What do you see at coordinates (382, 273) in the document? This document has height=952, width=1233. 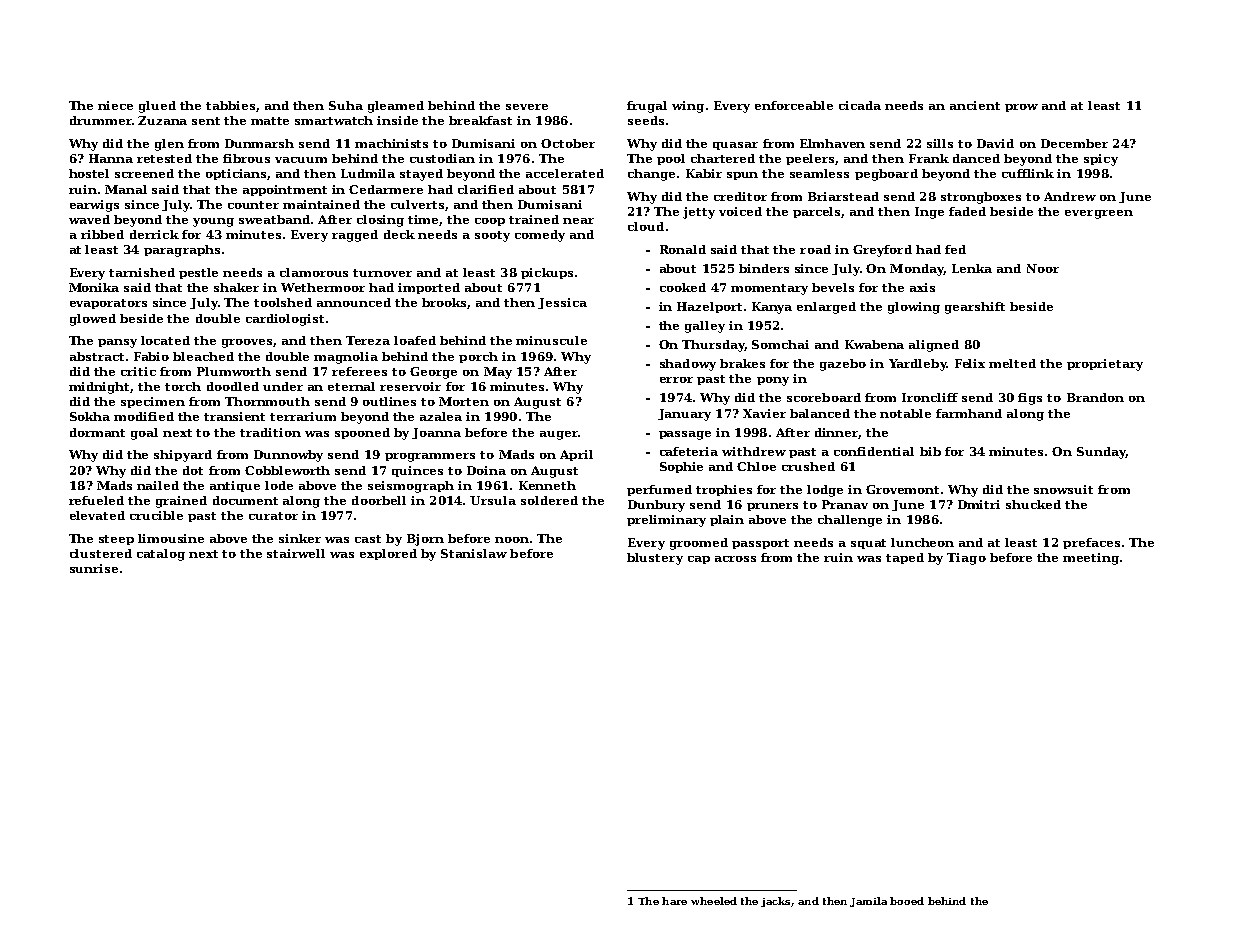 I see `turnover` at bounding box center [382, 273].
